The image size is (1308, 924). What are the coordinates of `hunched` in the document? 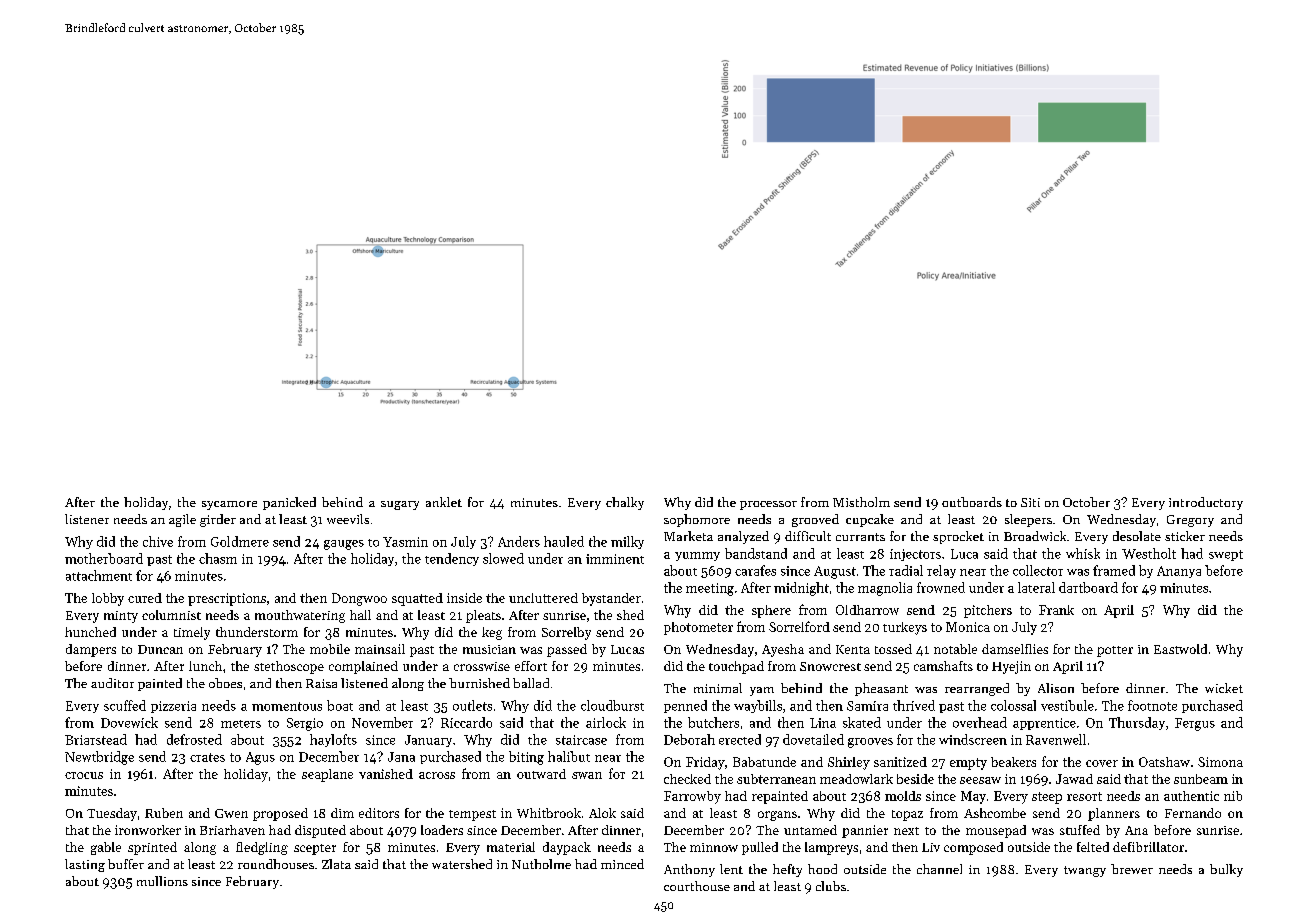 It's located at (90, 632).
